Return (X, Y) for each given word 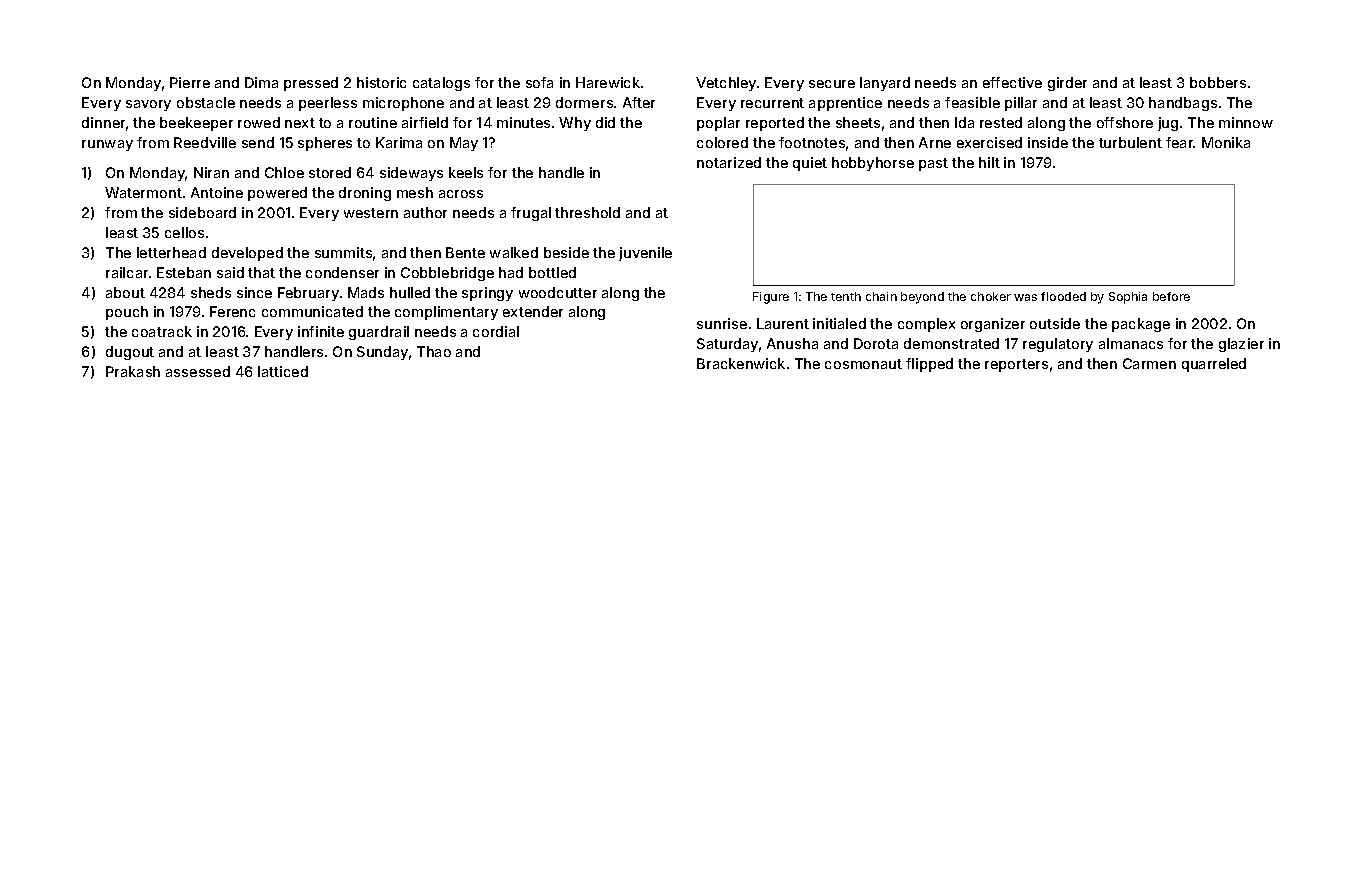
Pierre (190, 82)
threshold (587, 212)
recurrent (772, 103)
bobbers (1218, 82)
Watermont (143, 192)
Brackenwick (741, 363)
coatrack (162, 331)
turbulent (1130, 142)
